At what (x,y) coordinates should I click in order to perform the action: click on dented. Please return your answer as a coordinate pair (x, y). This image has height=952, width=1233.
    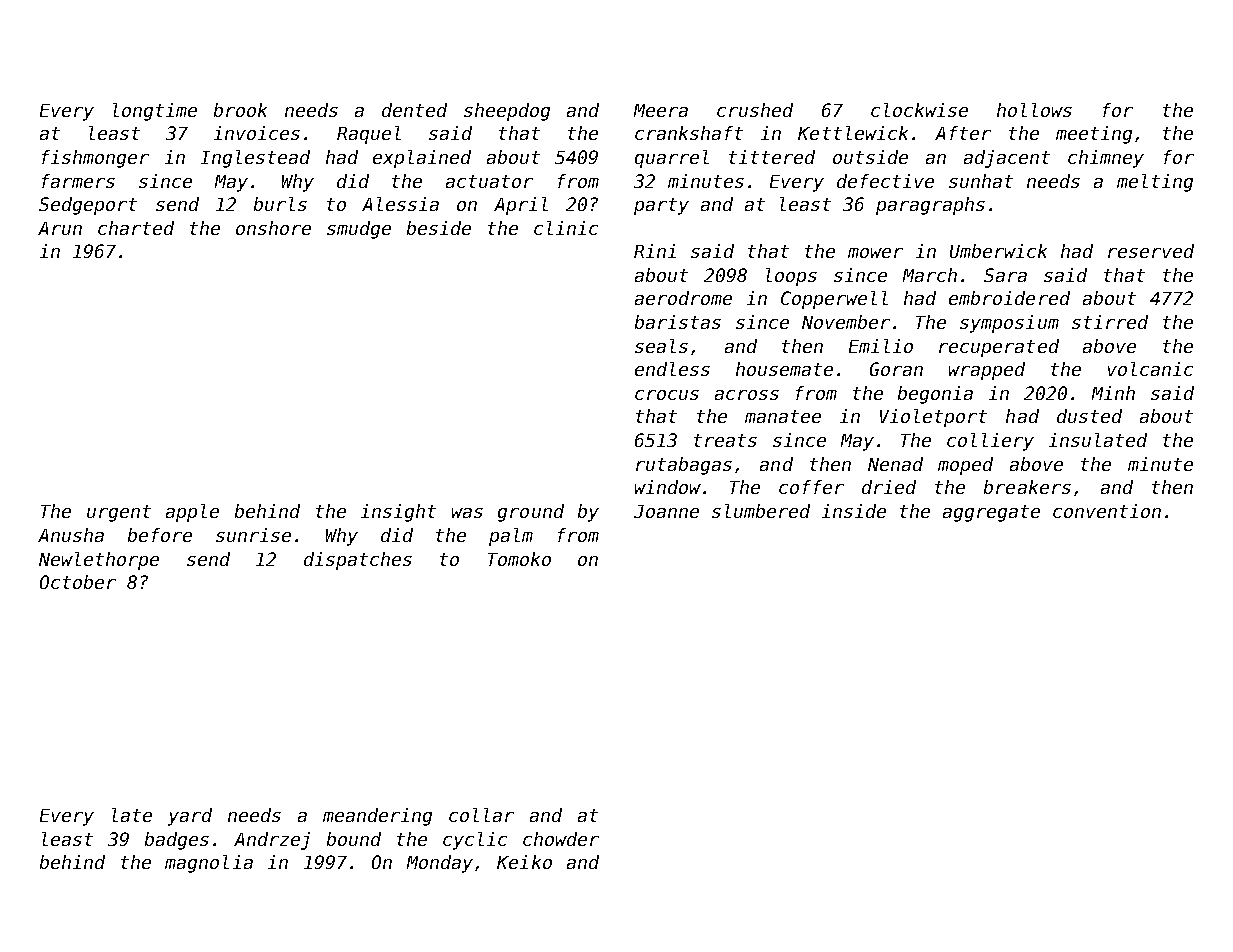
    Looking at the image, I should click on (414, 110).
